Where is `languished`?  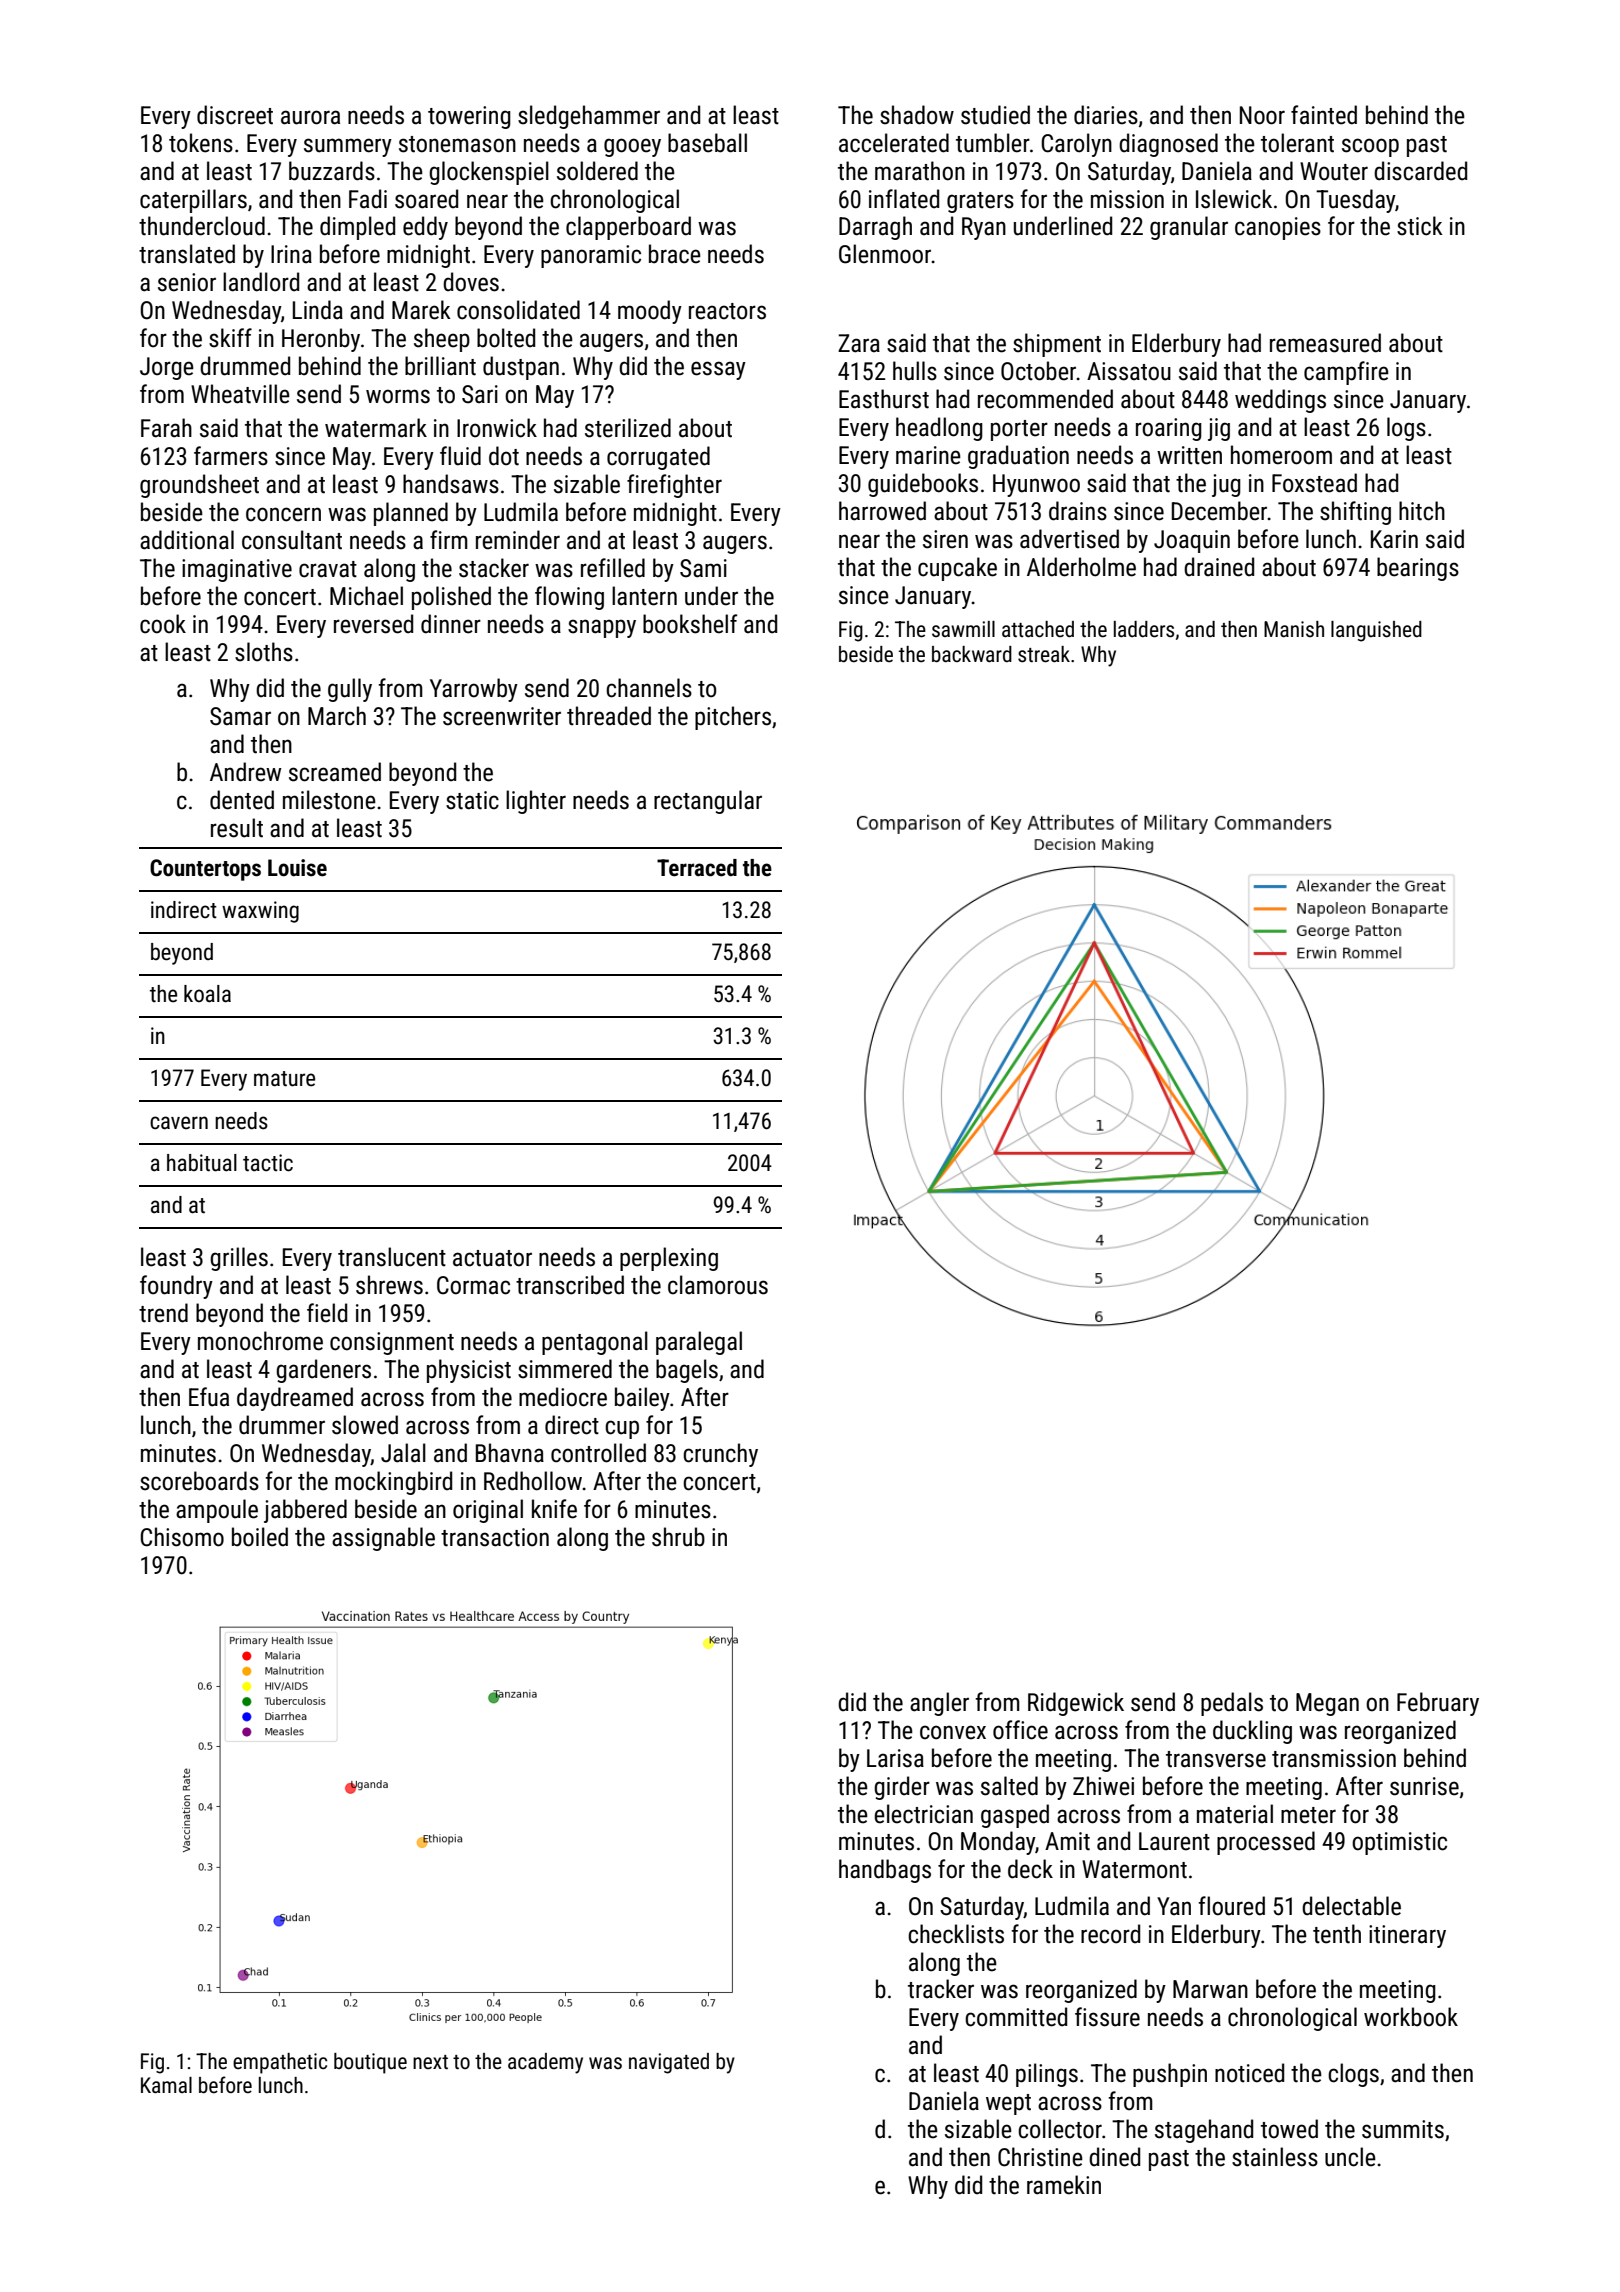 languished is located at coordinates (1376, 631).
